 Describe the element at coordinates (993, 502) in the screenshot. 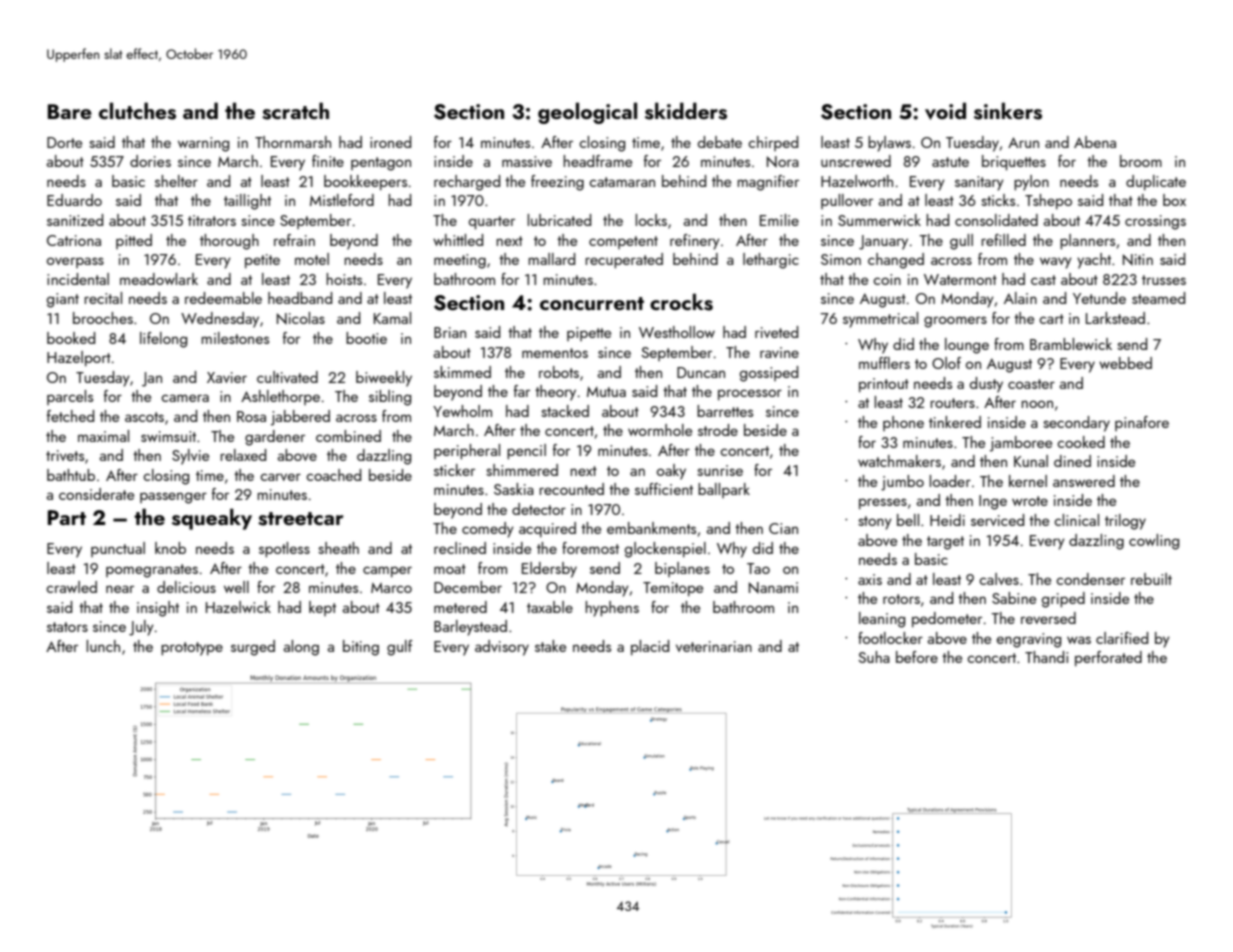

I see `Inge` at that location.
